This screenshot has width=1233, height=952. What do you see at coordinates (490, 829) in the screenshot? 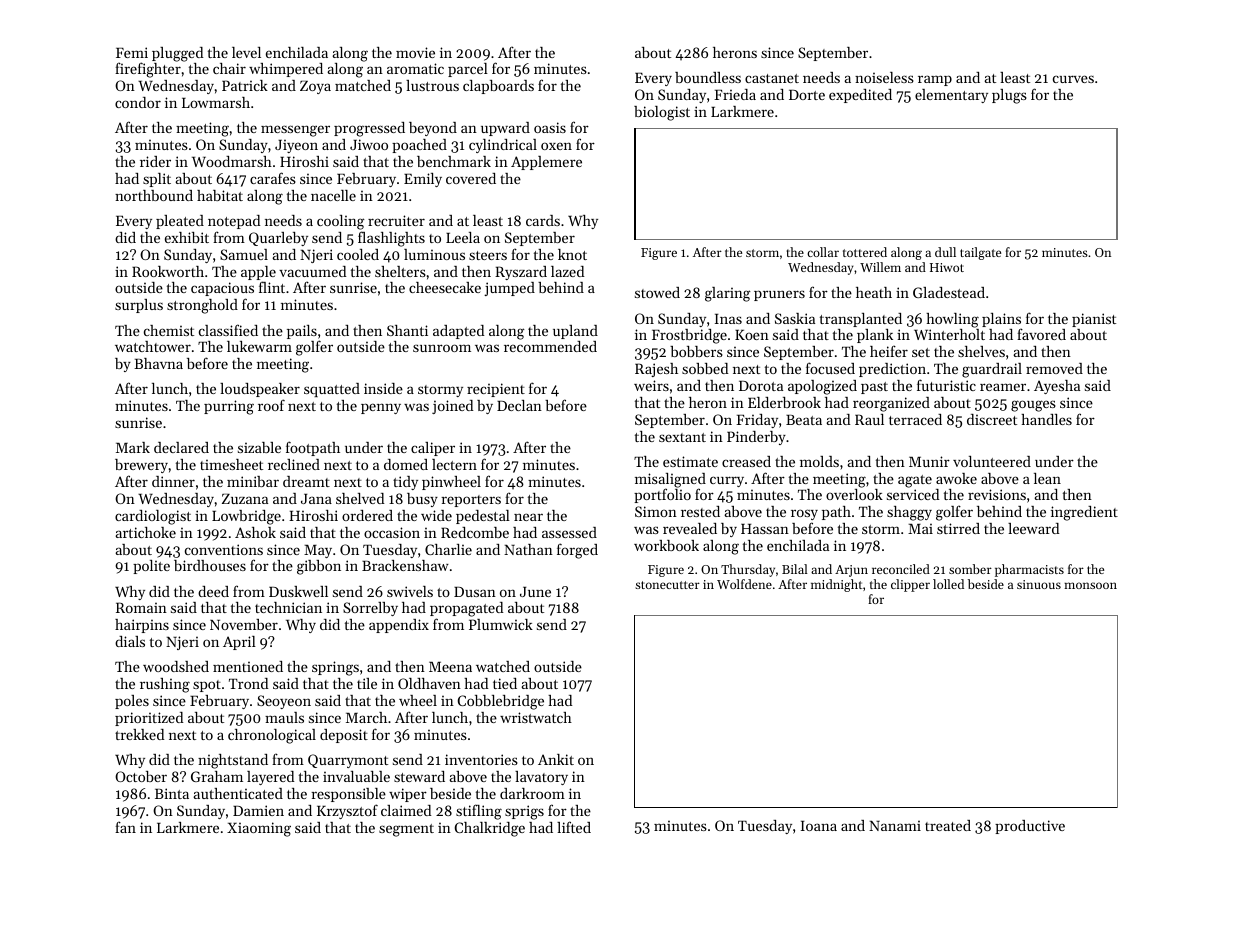
I see `Chalkridge` at bounding box center [490, 829].
